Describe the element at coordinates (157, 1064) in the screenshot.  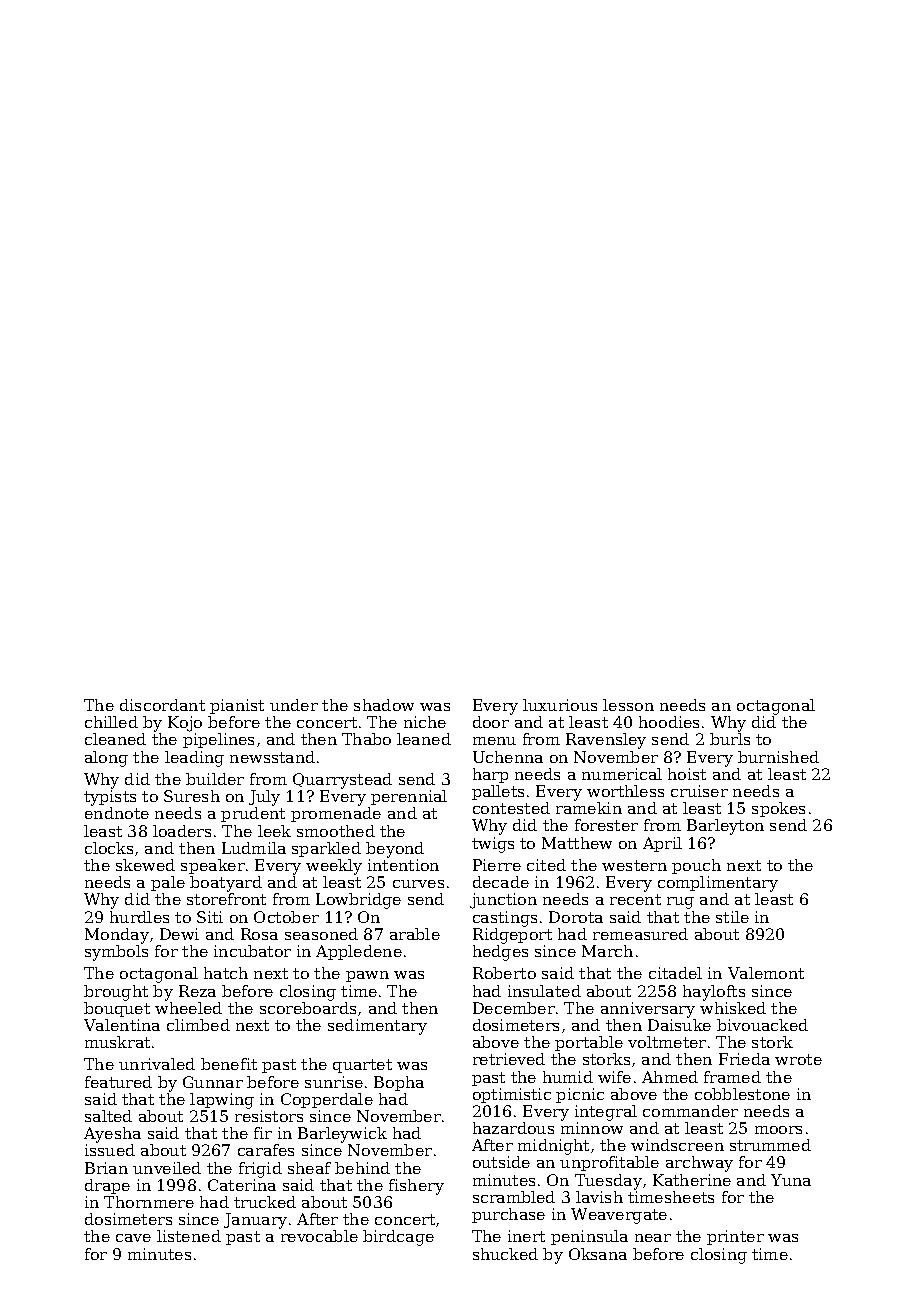
I see `unrivaled` at that location.
